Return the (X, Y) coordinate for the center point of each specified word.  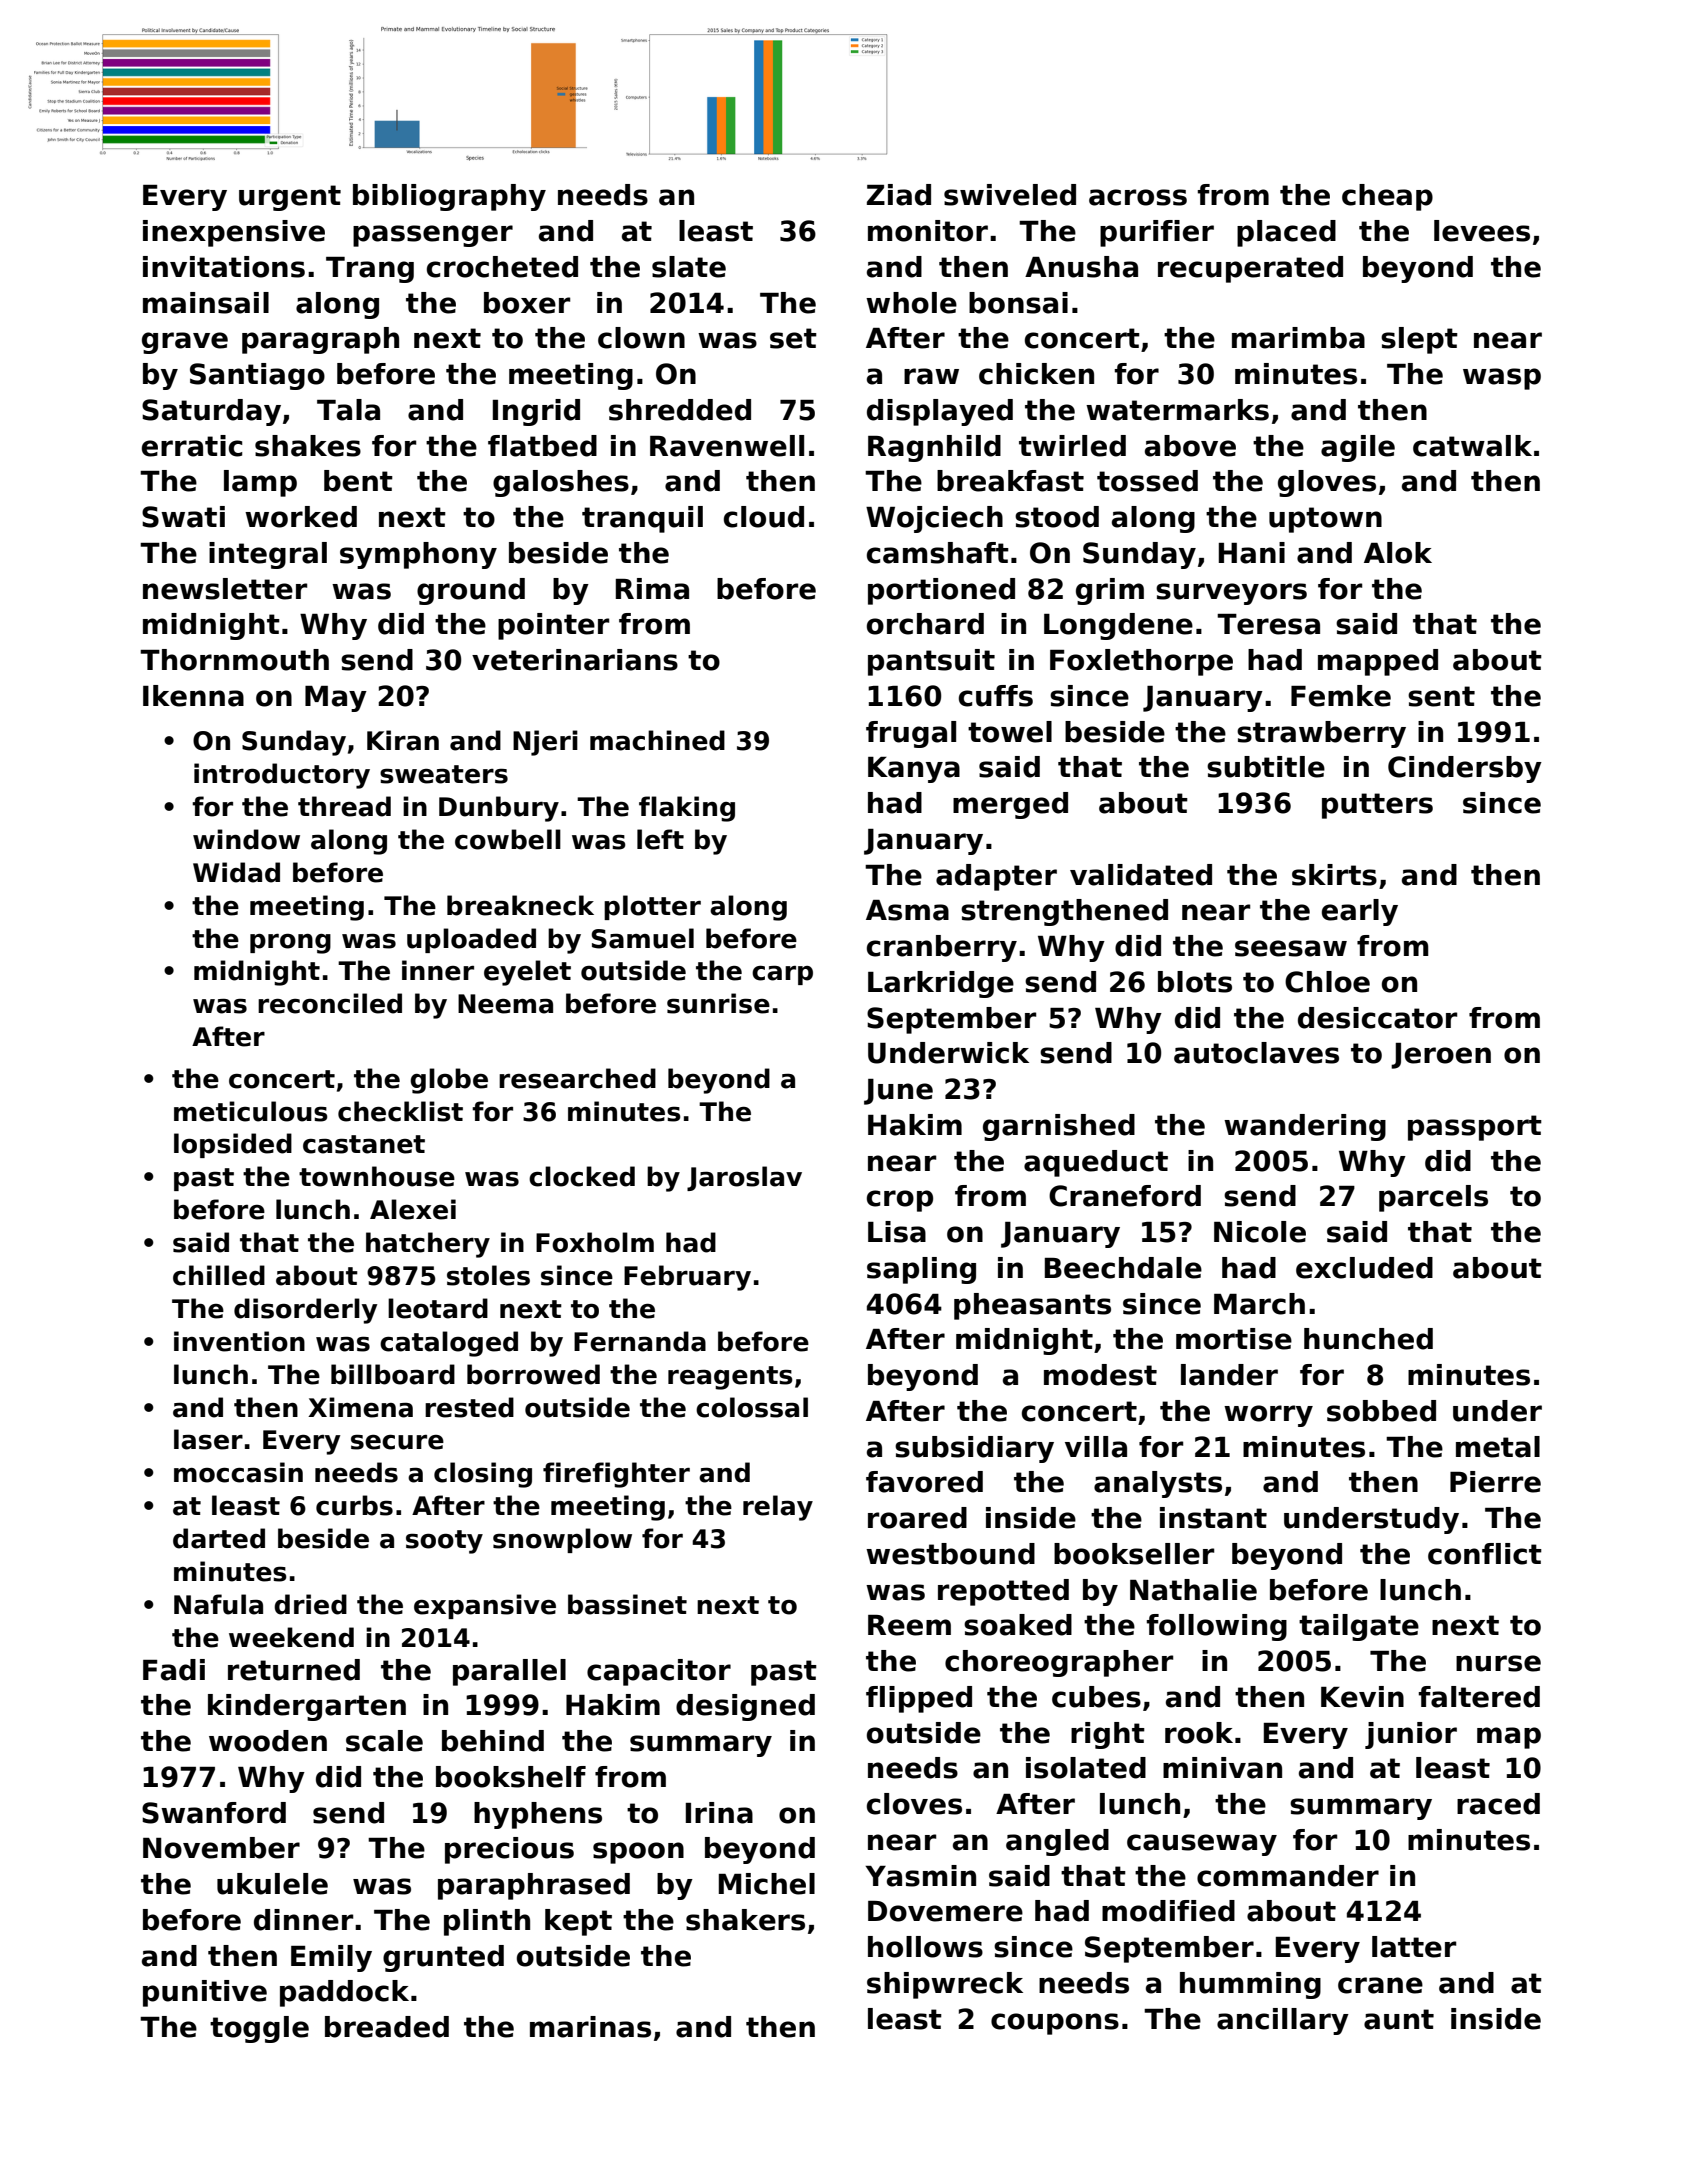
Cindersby (1465, 769)
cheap (1387, 197)
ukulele (272, 1884)
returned (294, 1670)
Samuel (642, 938)
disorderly (305, 1311)
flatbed (542, 446)
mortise (1234, 1339)
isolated (1086, 1768)
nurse (1498, 1663)
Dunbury (499, 809)
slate (689, 267)
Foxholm (595, 1242)
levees (1482, 231)
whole (911, 303)
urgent (290, 198)
